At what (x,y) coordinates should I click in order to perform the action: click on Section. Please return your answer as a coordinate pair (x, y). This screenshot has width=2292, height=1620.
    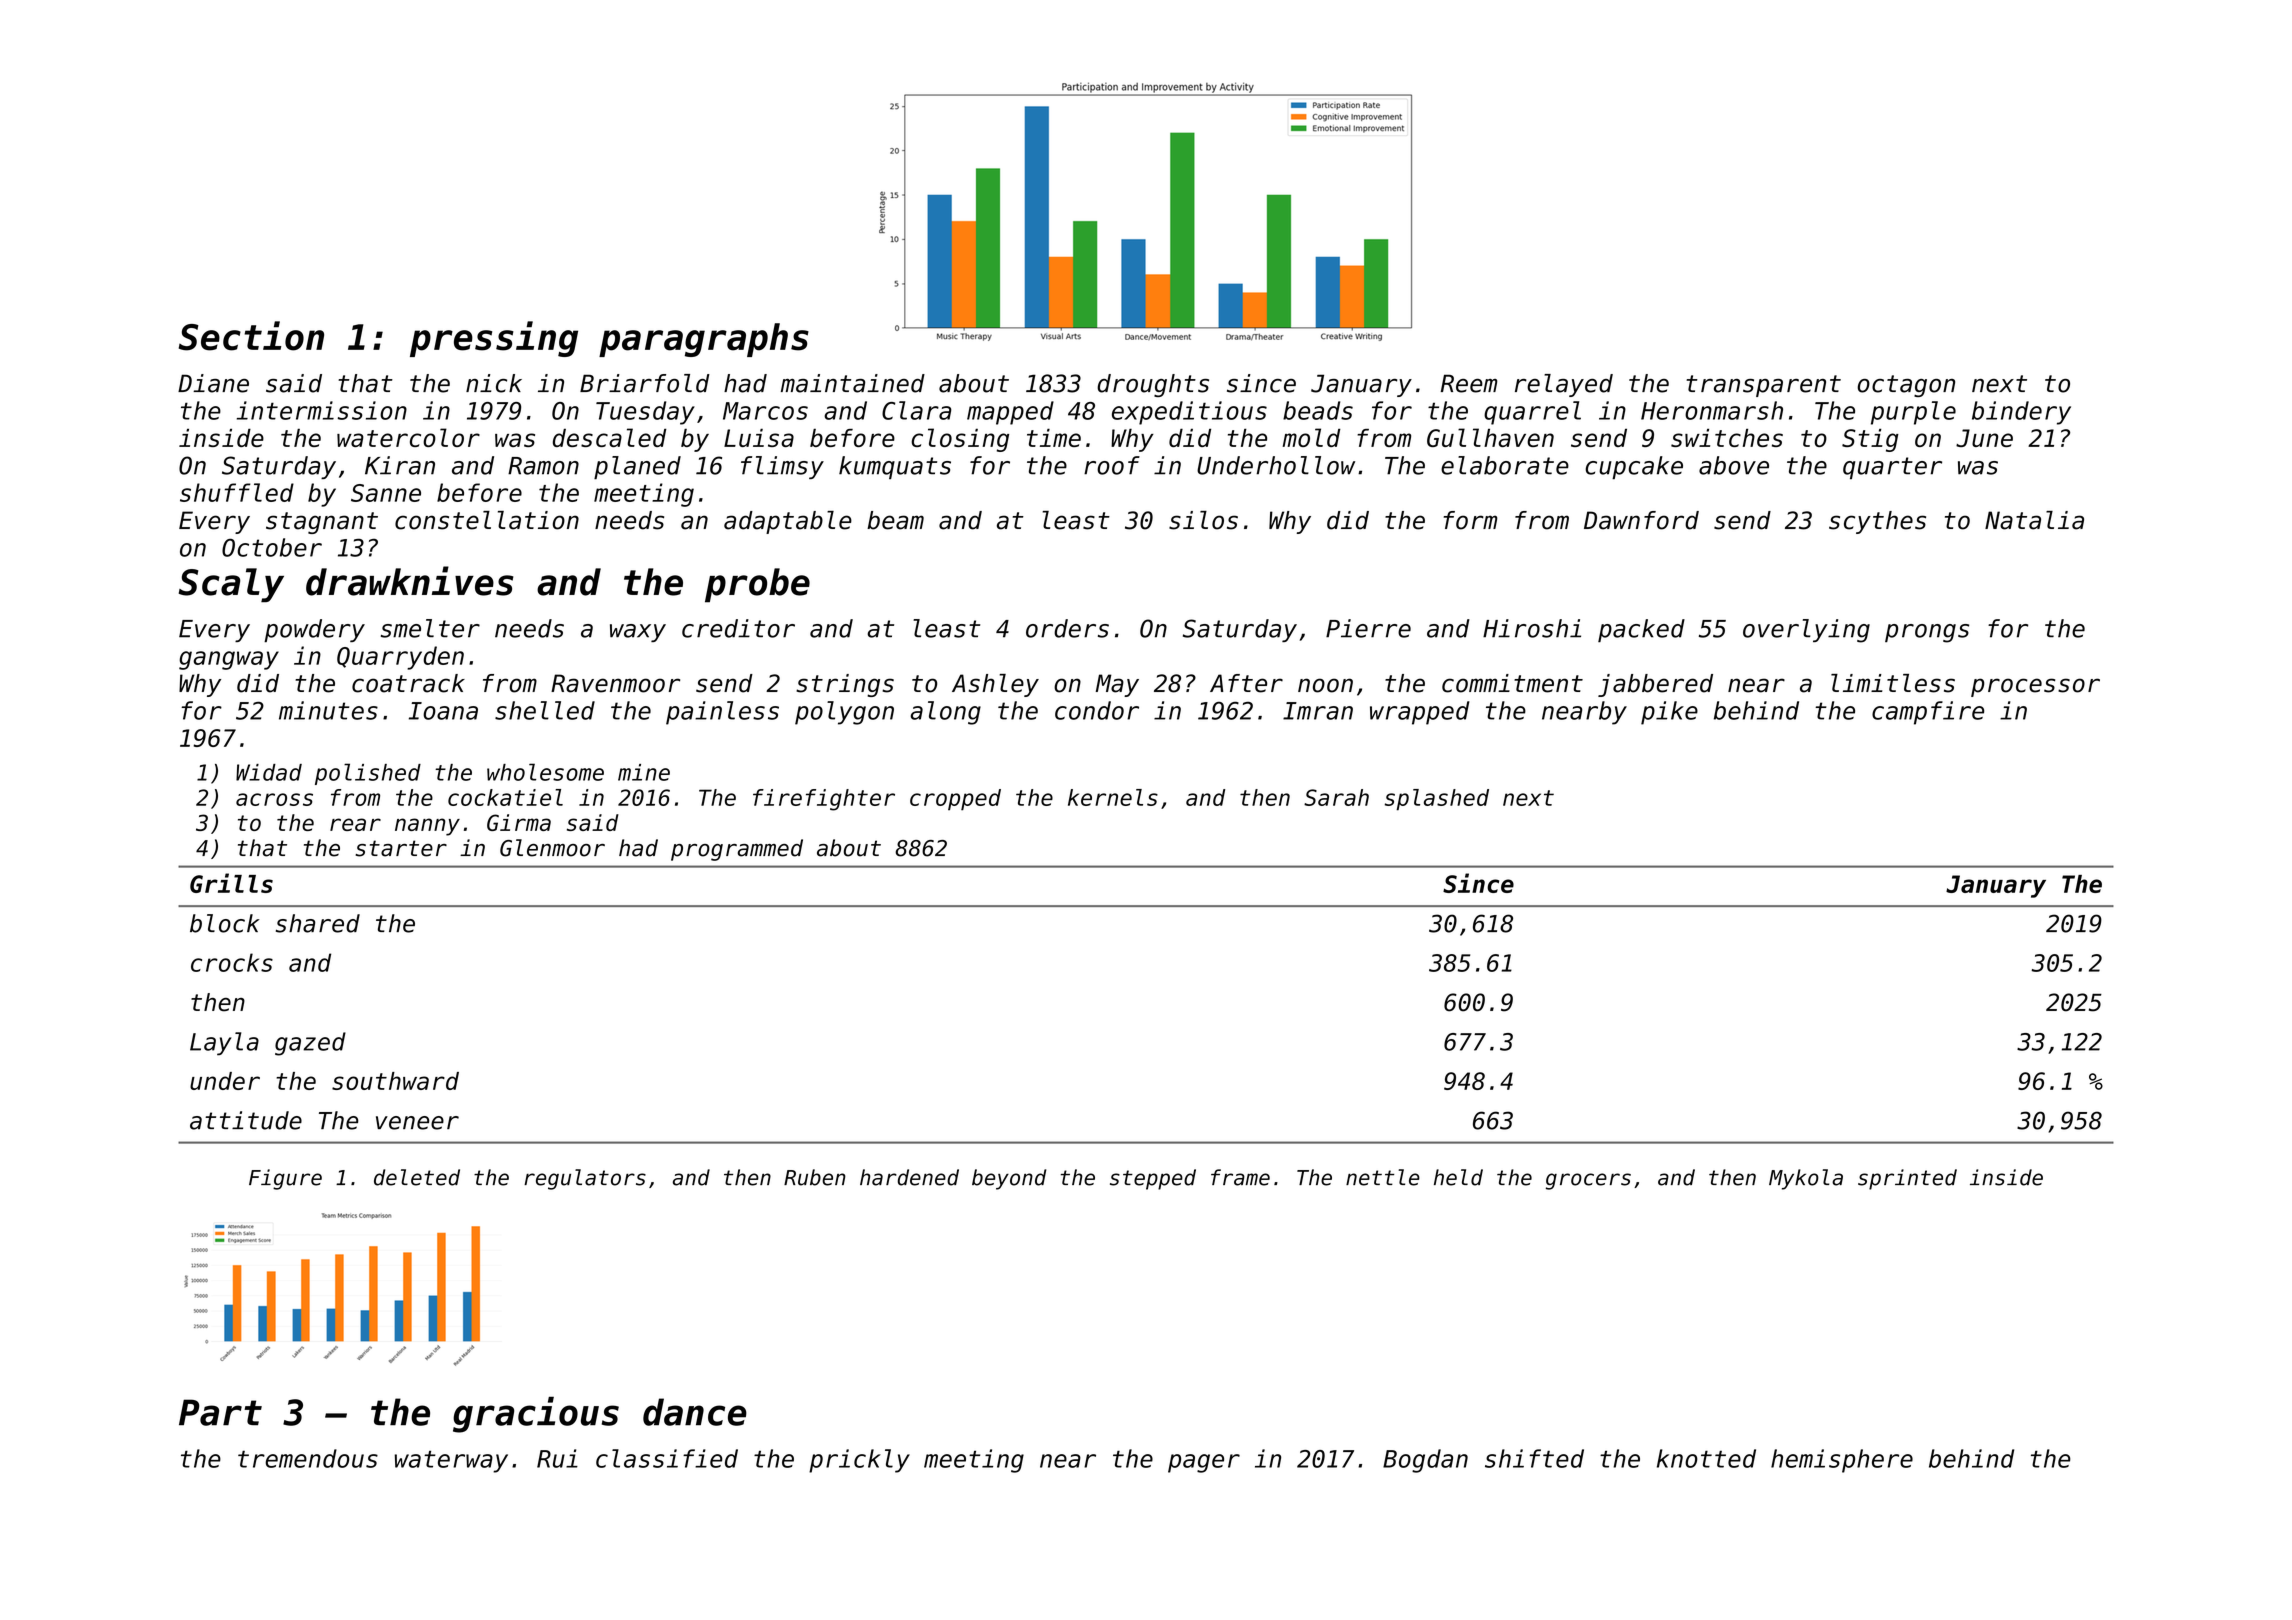
    Looking at the image, I should click on (251, 336).
